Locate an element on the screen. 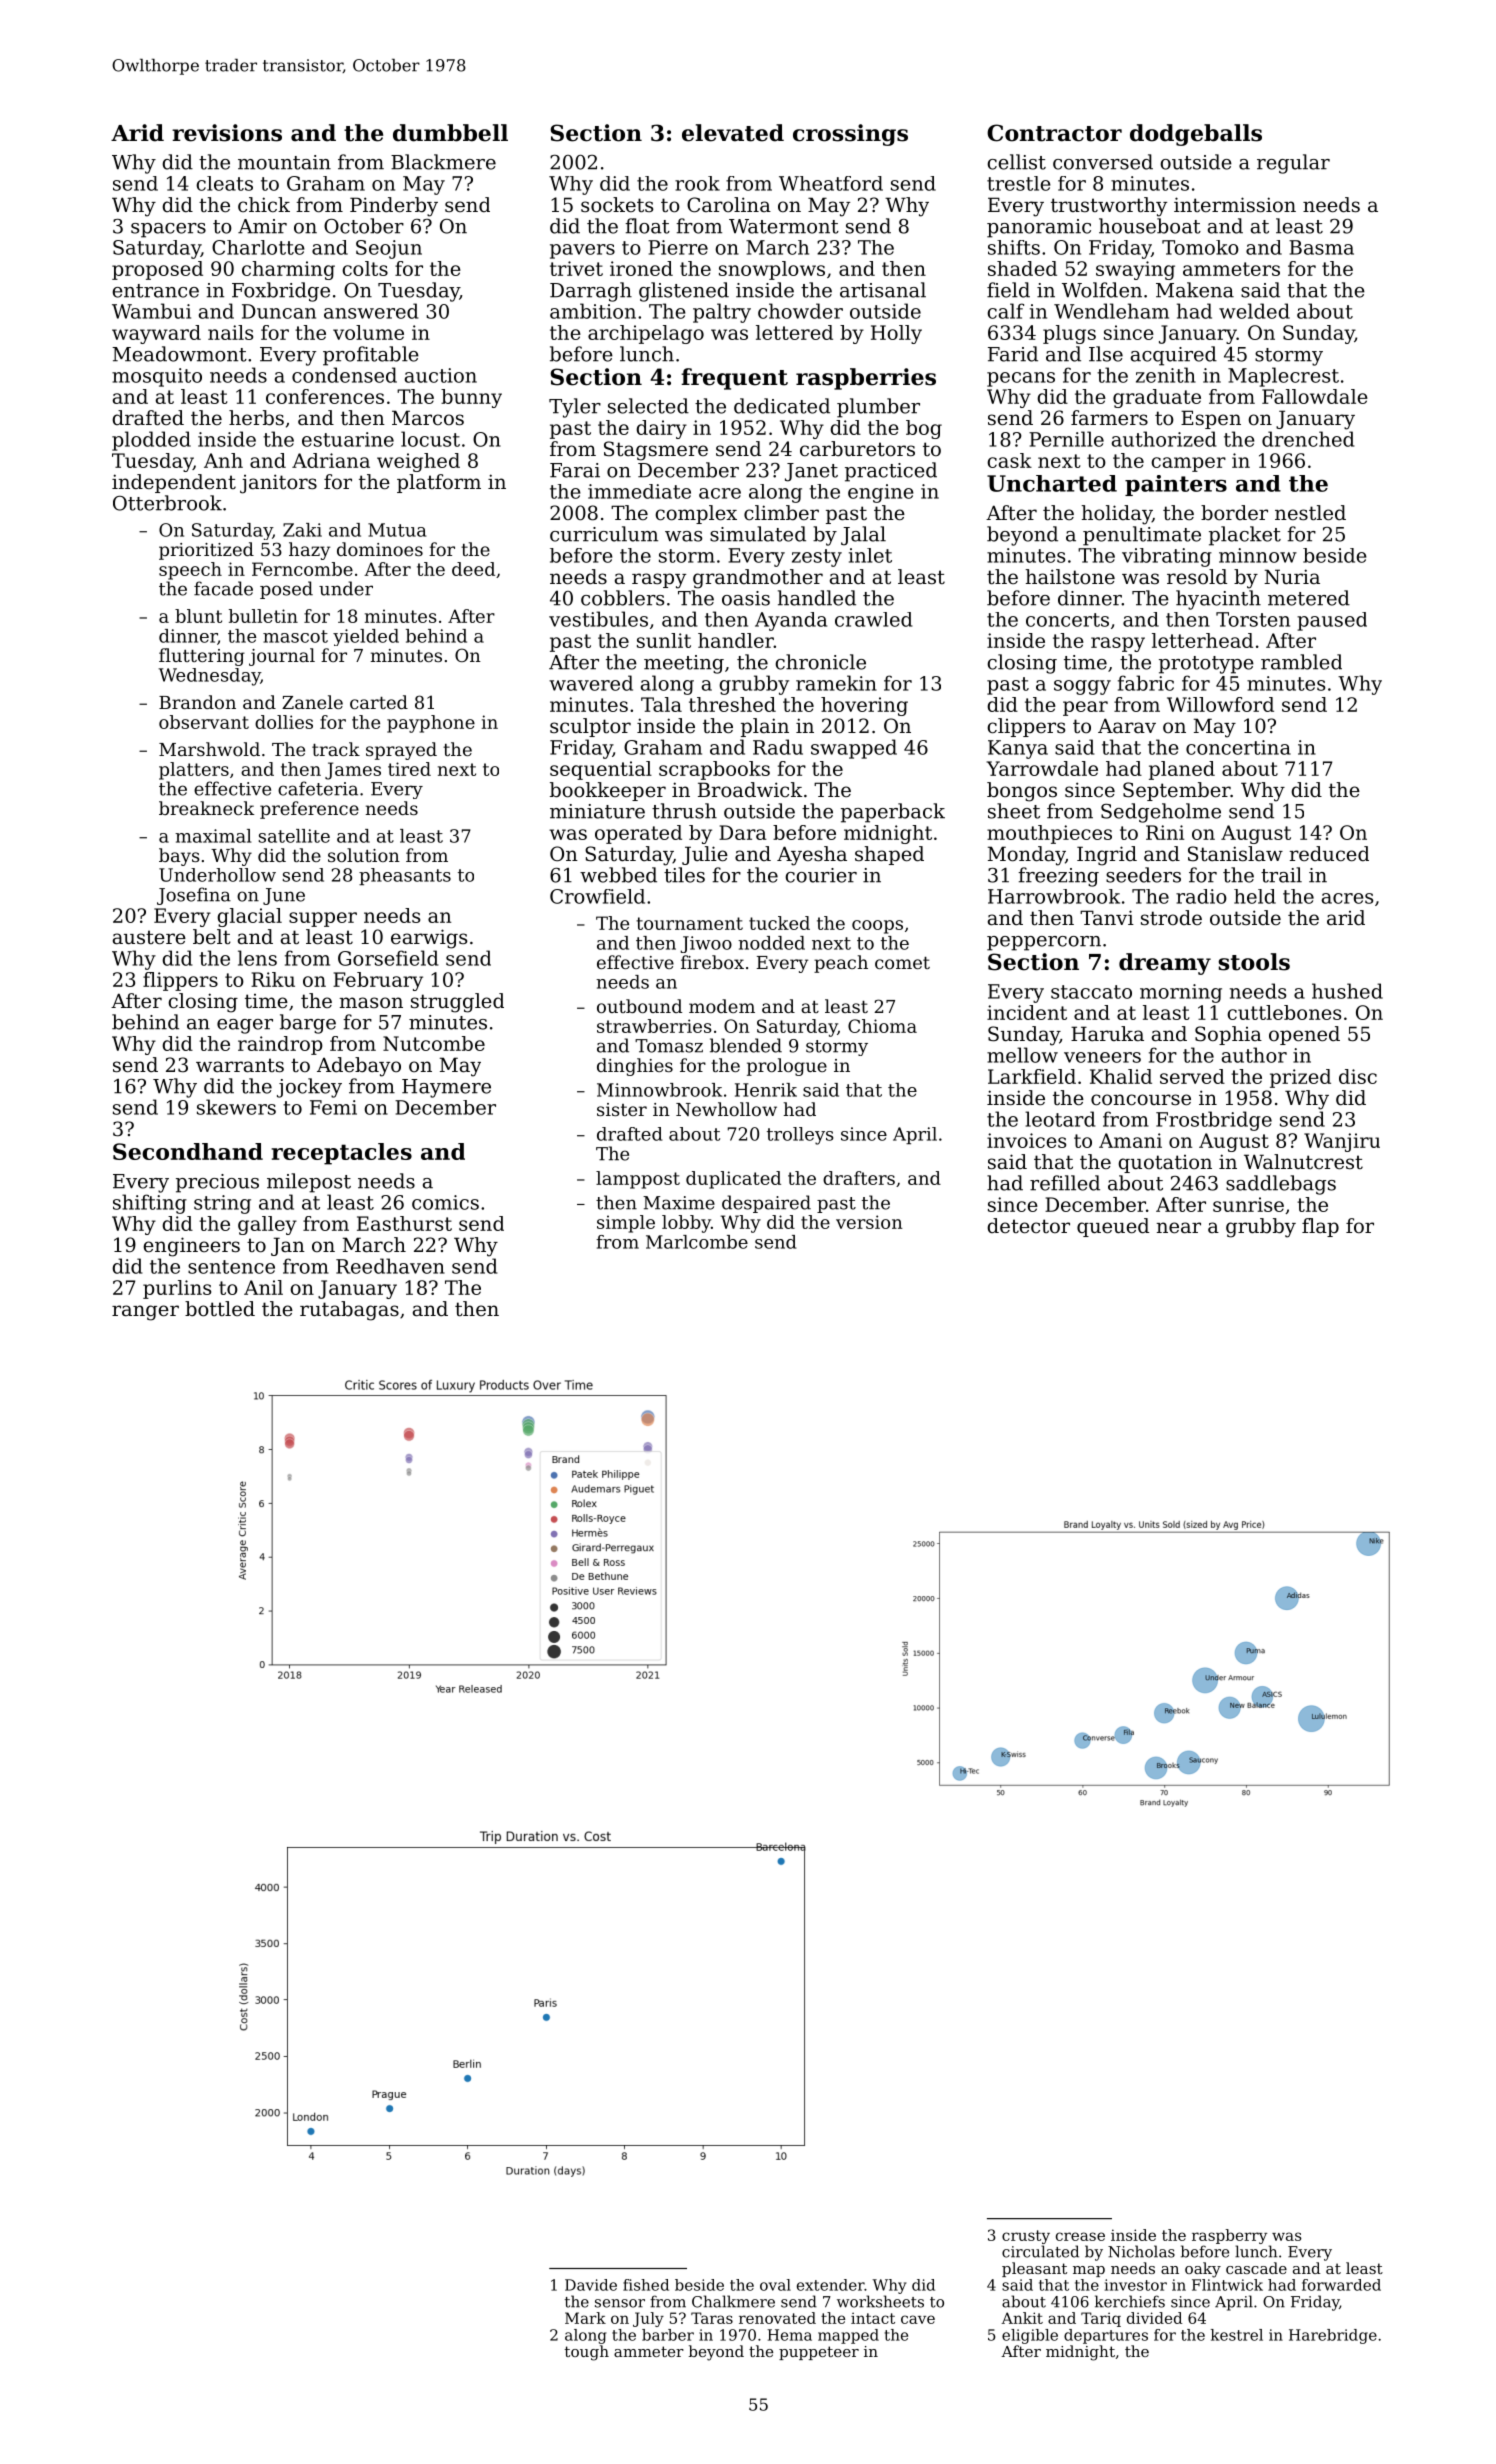 This screenshot has width=1496, height=2464. bottled is located at coordinates (220, 1309).
